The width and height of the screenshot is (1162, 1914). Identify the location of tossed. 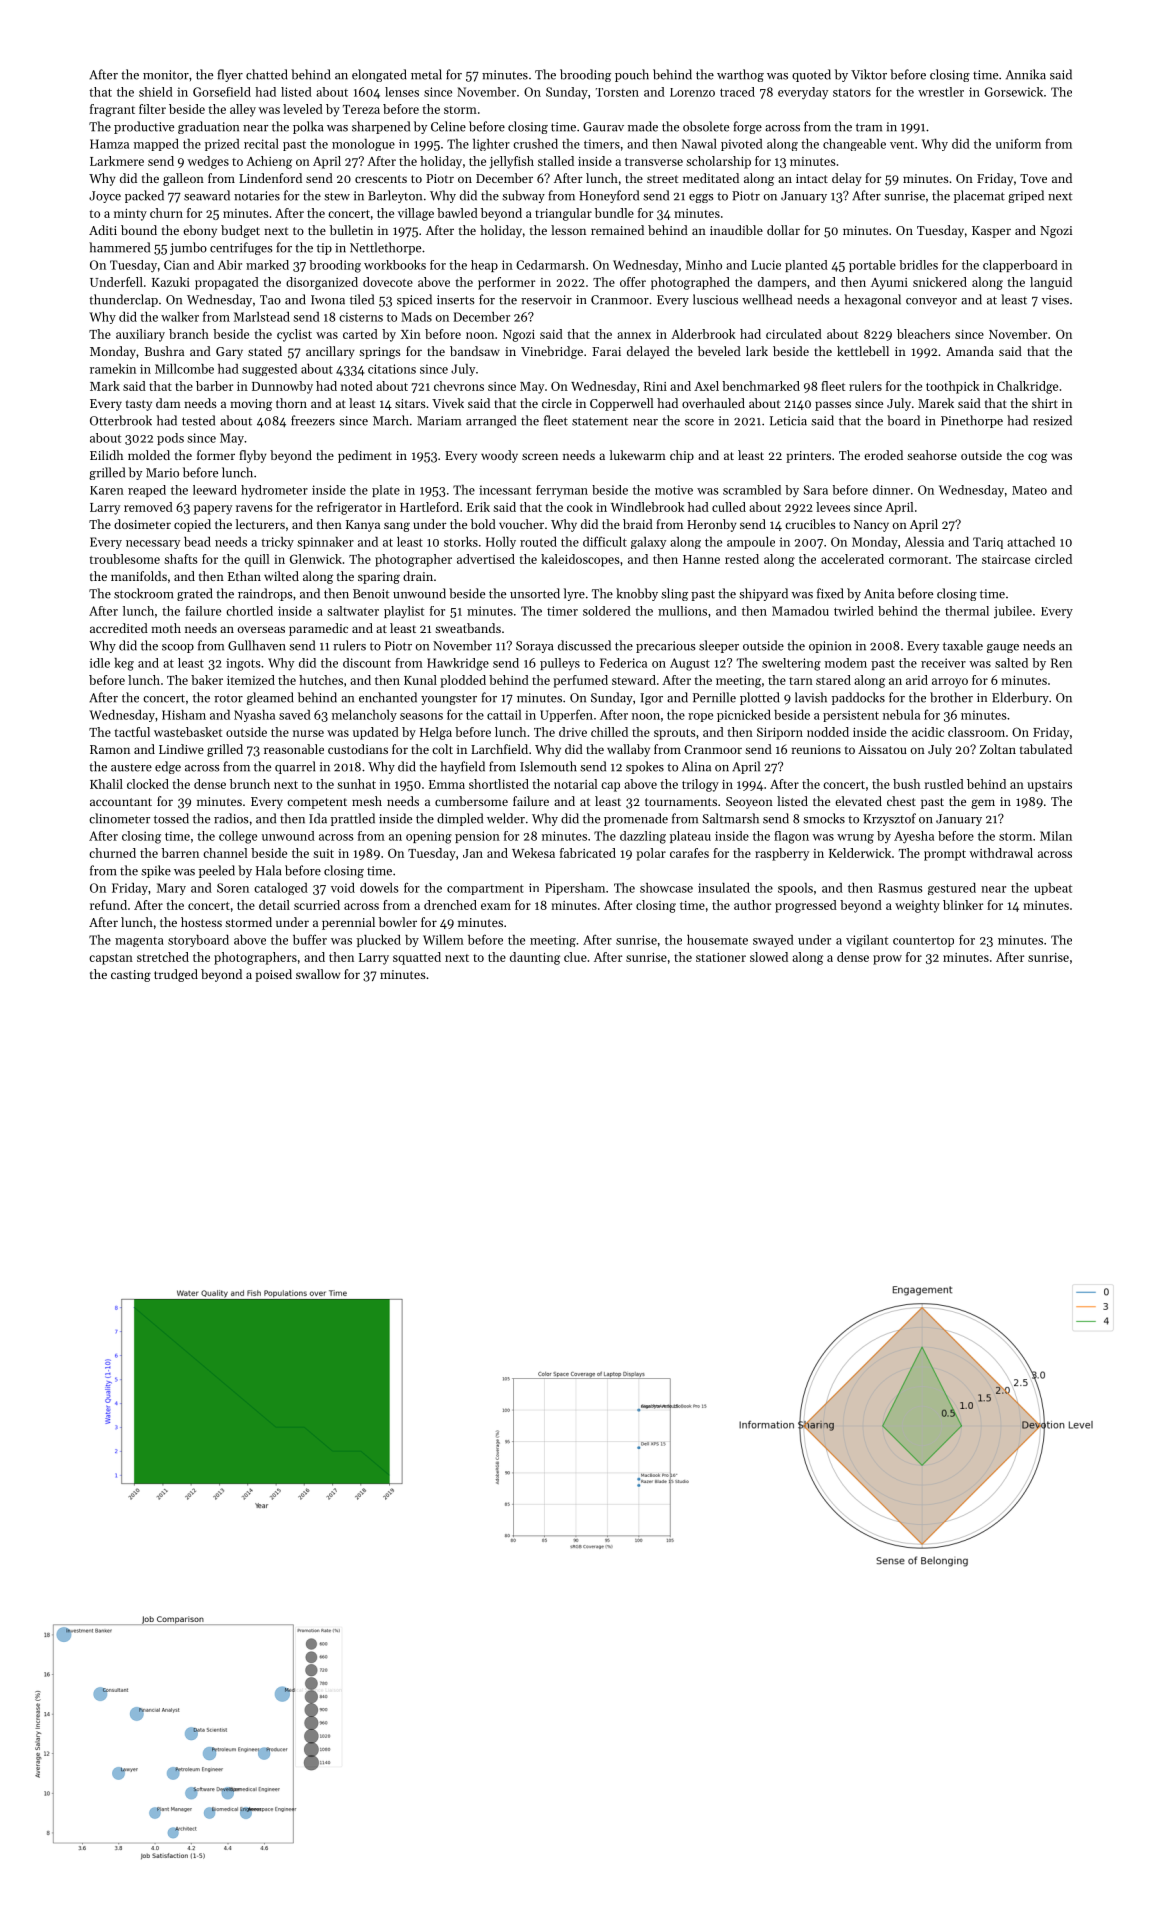
(171, 818).
